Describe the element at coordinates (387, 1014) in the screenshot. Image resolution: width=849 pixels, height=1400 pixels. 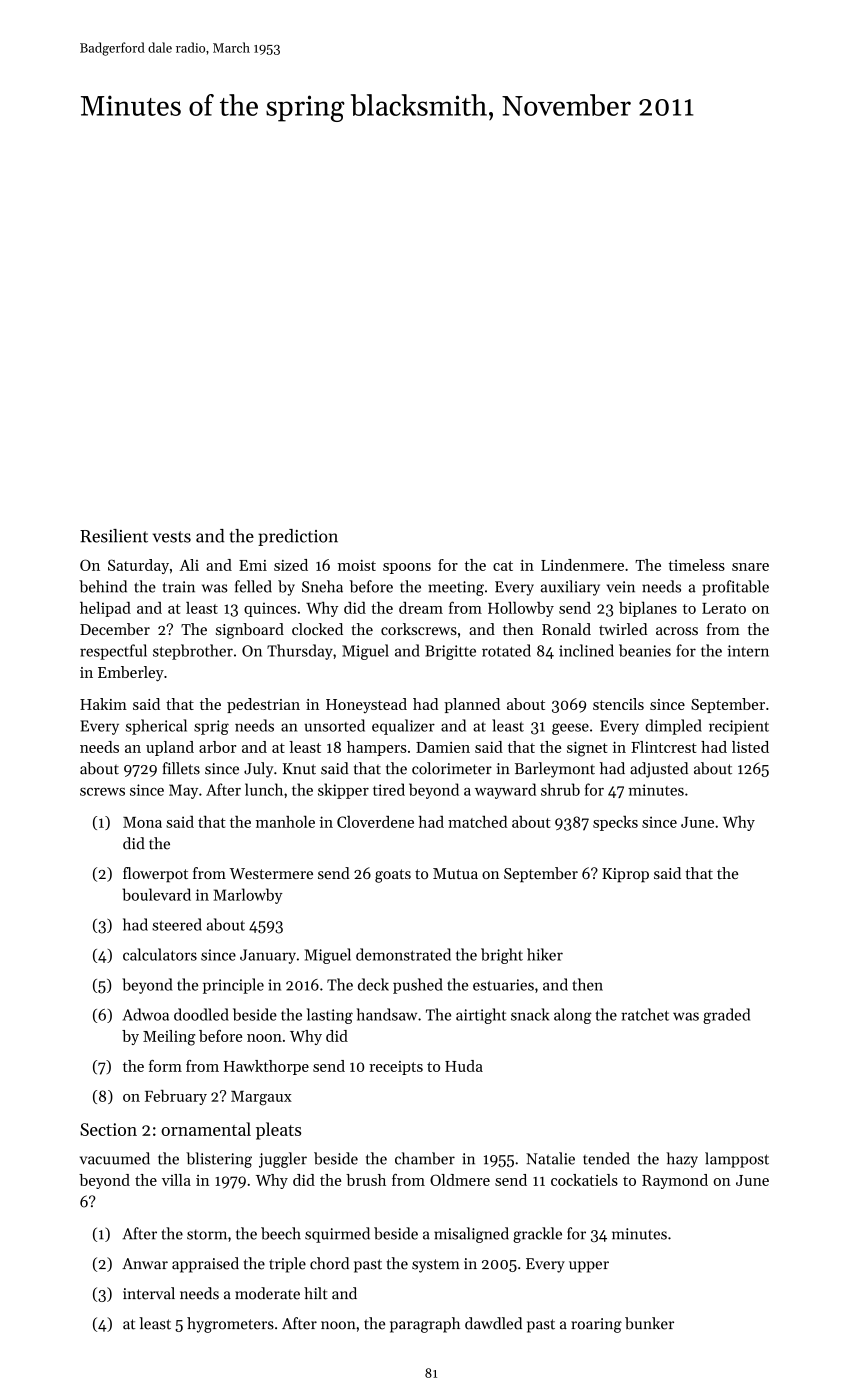
I see `handsaw` at that location.
